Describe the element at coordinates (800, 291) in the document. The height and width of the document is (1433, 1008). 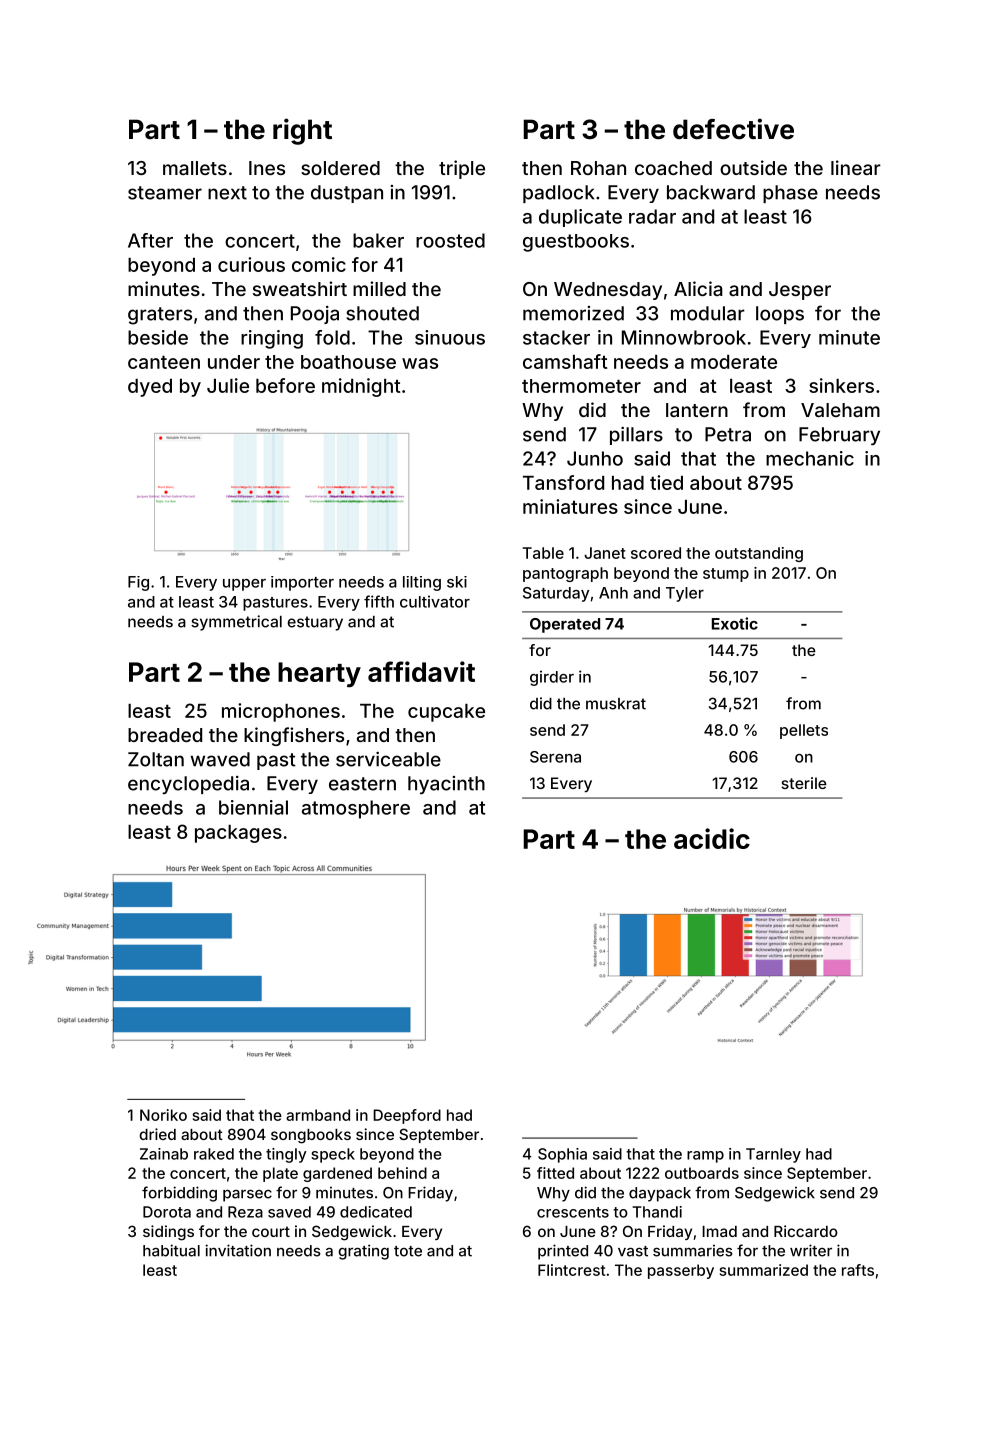
I see `Jesper` at that location.
